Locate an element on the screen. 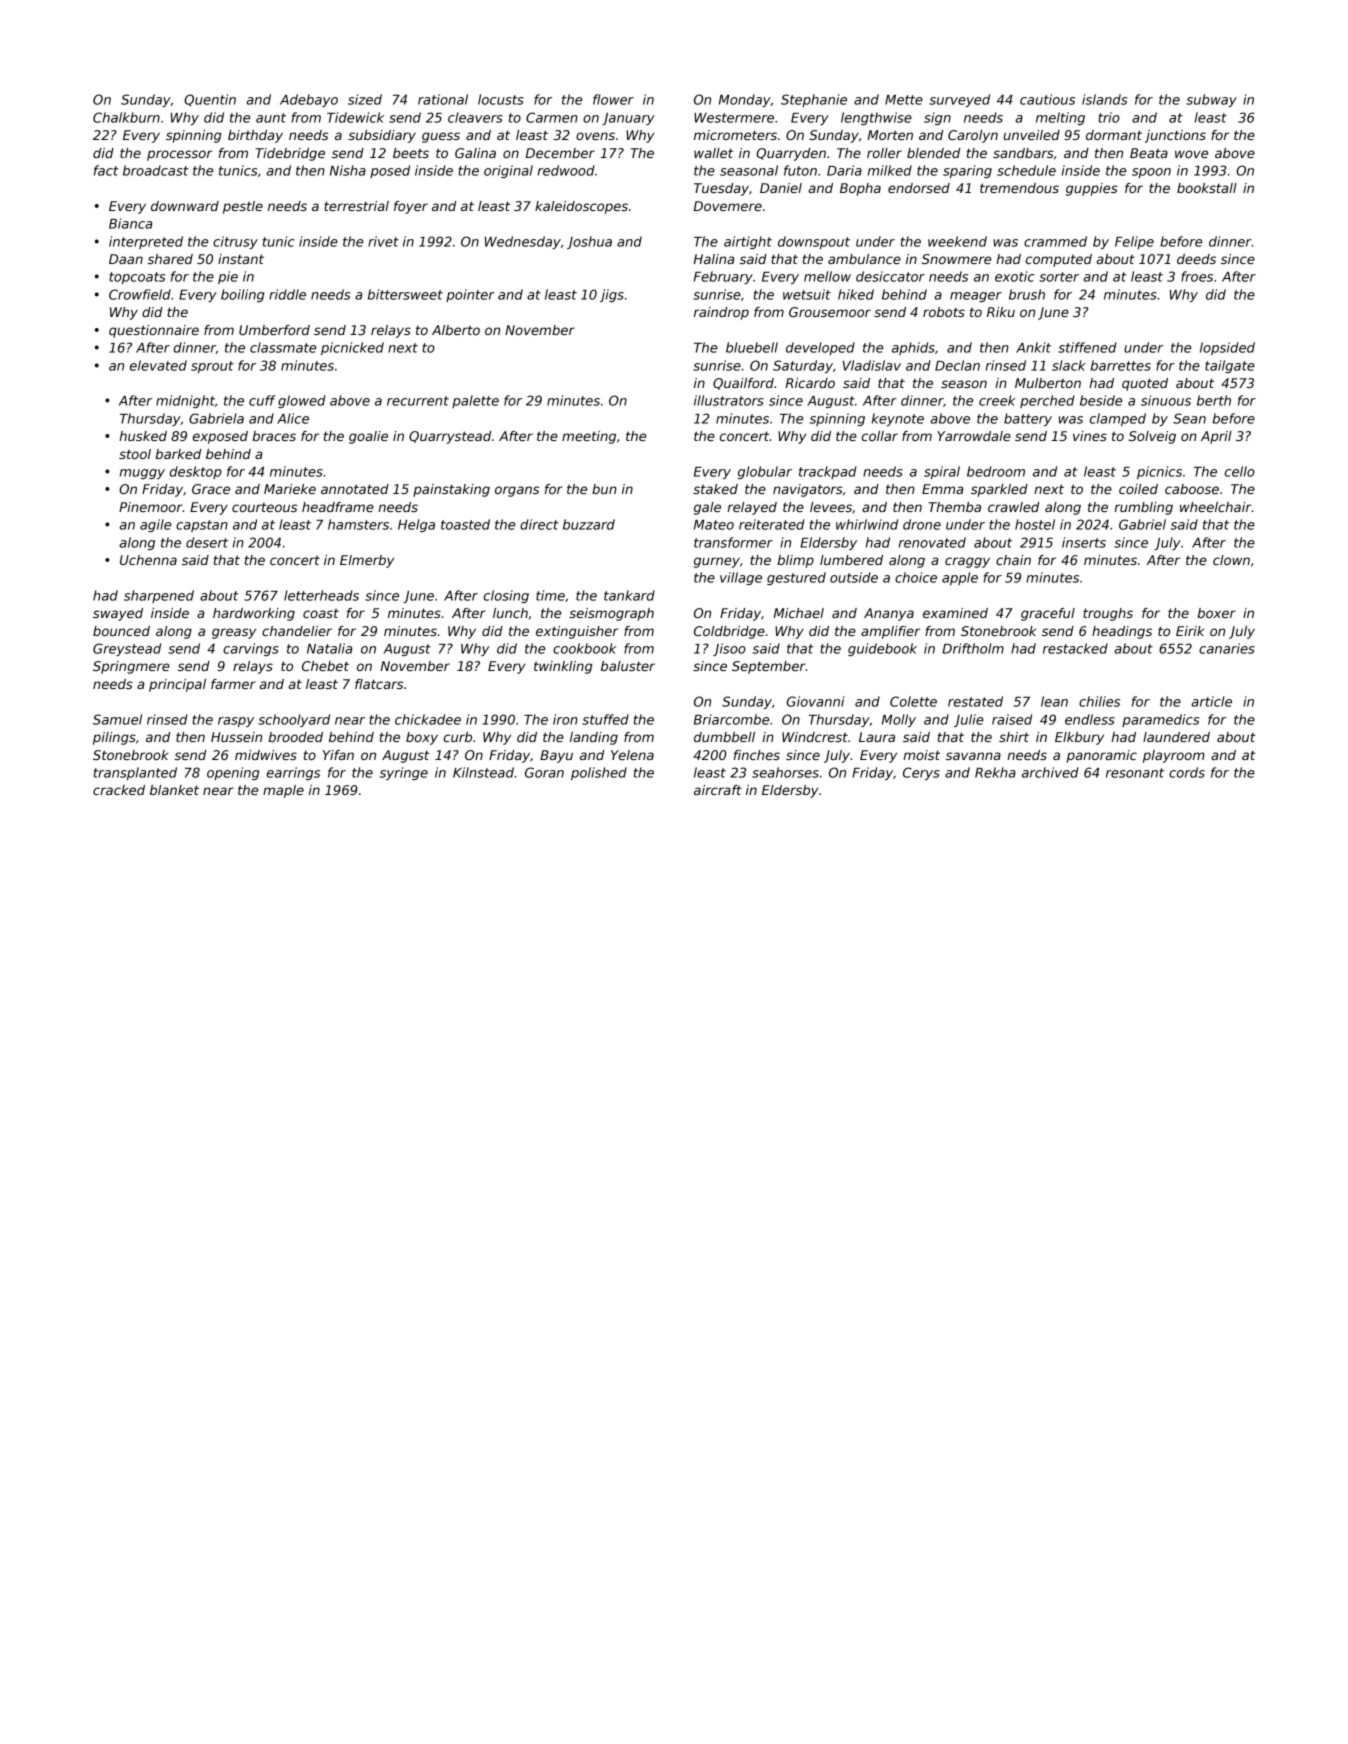  Monday is located at coordinates (745, 100).
